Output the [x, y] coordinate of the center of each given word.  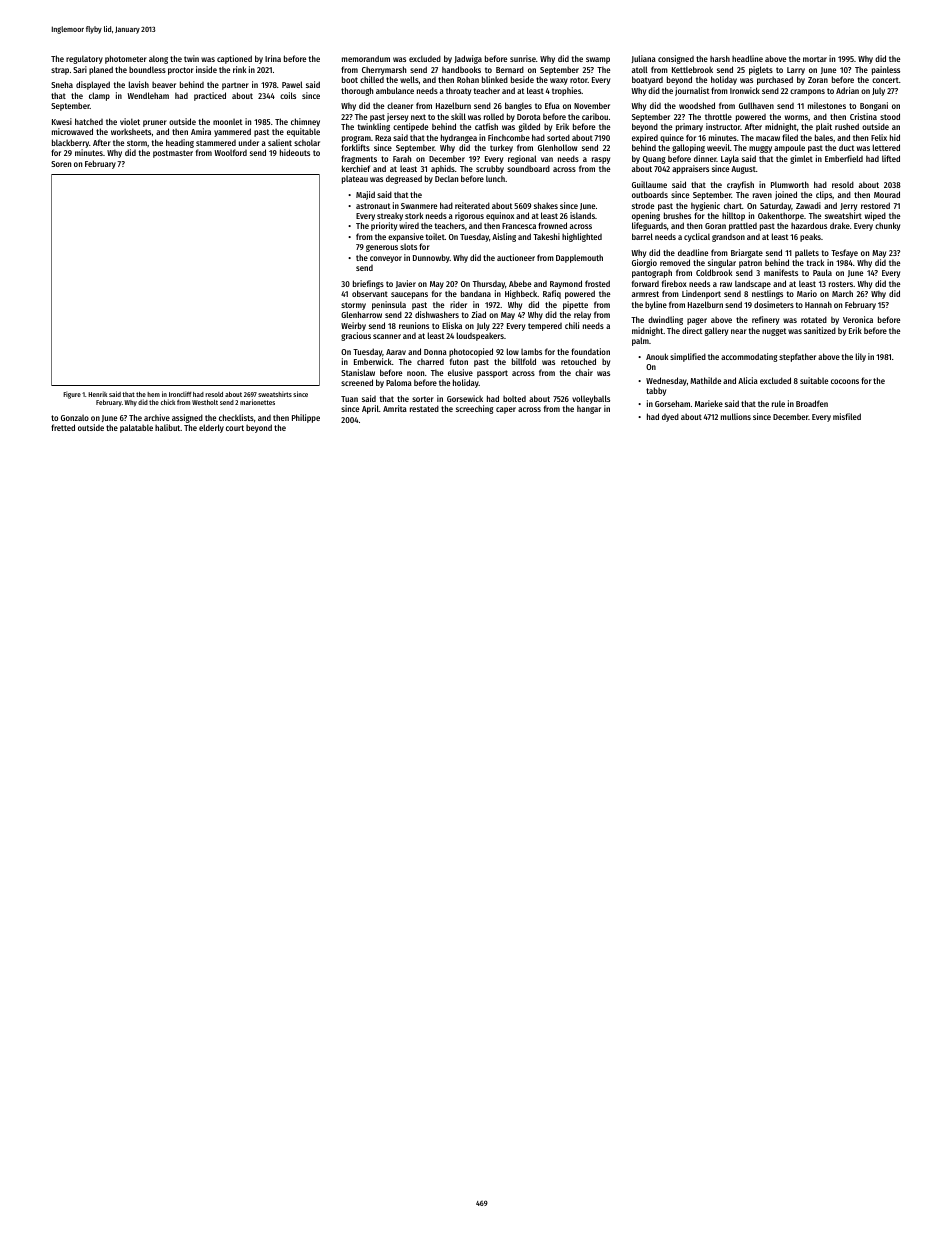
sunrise [523, 58]
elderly [211, 428]
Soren [61, 164]
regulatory [84, 59]
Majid [365, 195]
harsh [720, 58]
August [743, 170]
